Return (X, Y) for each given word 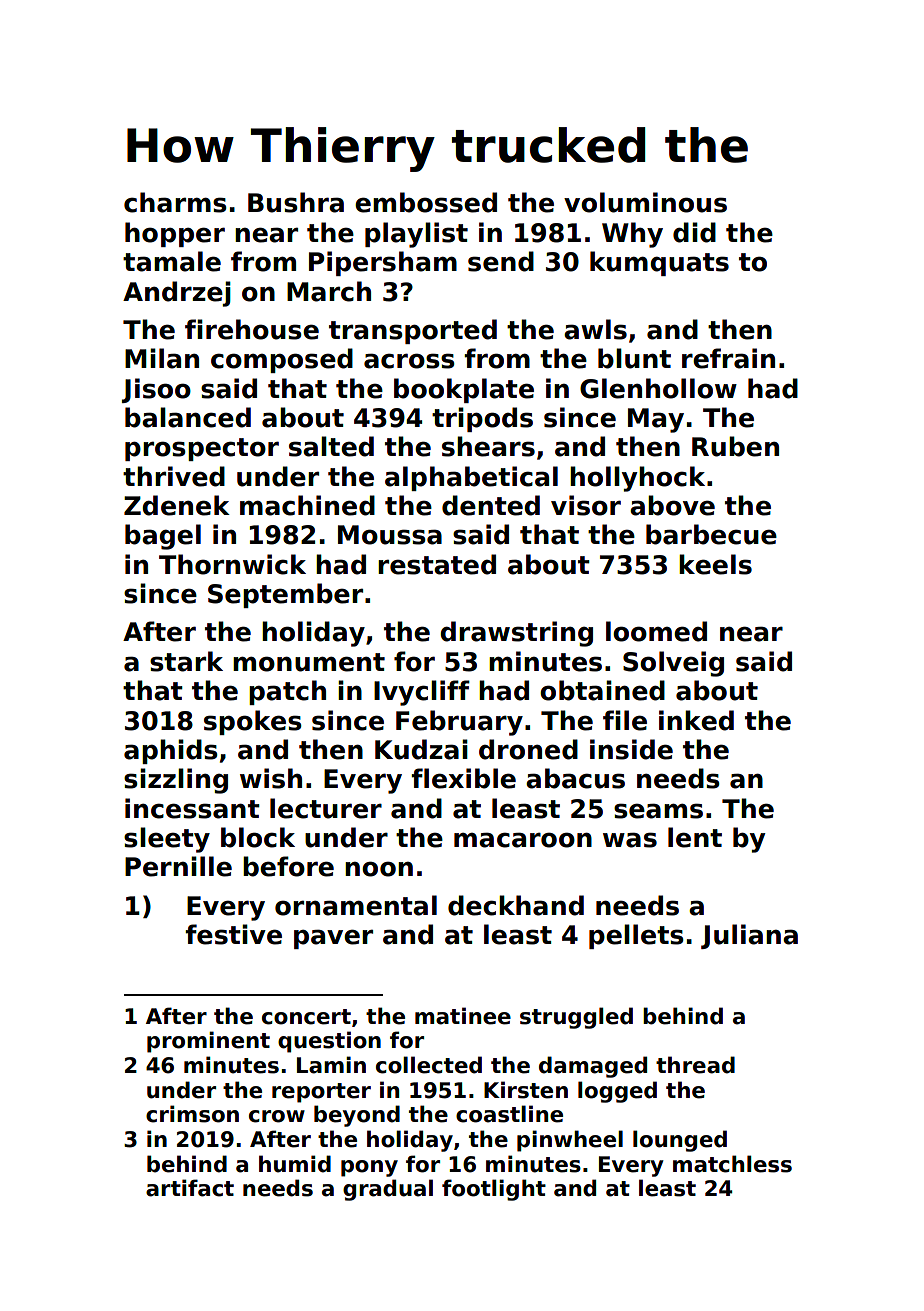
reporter (321, 1093)
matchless (732, 1164)
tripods (482, 419)
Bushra (296, 202)
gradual (388, 1190)
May (656, 420)
